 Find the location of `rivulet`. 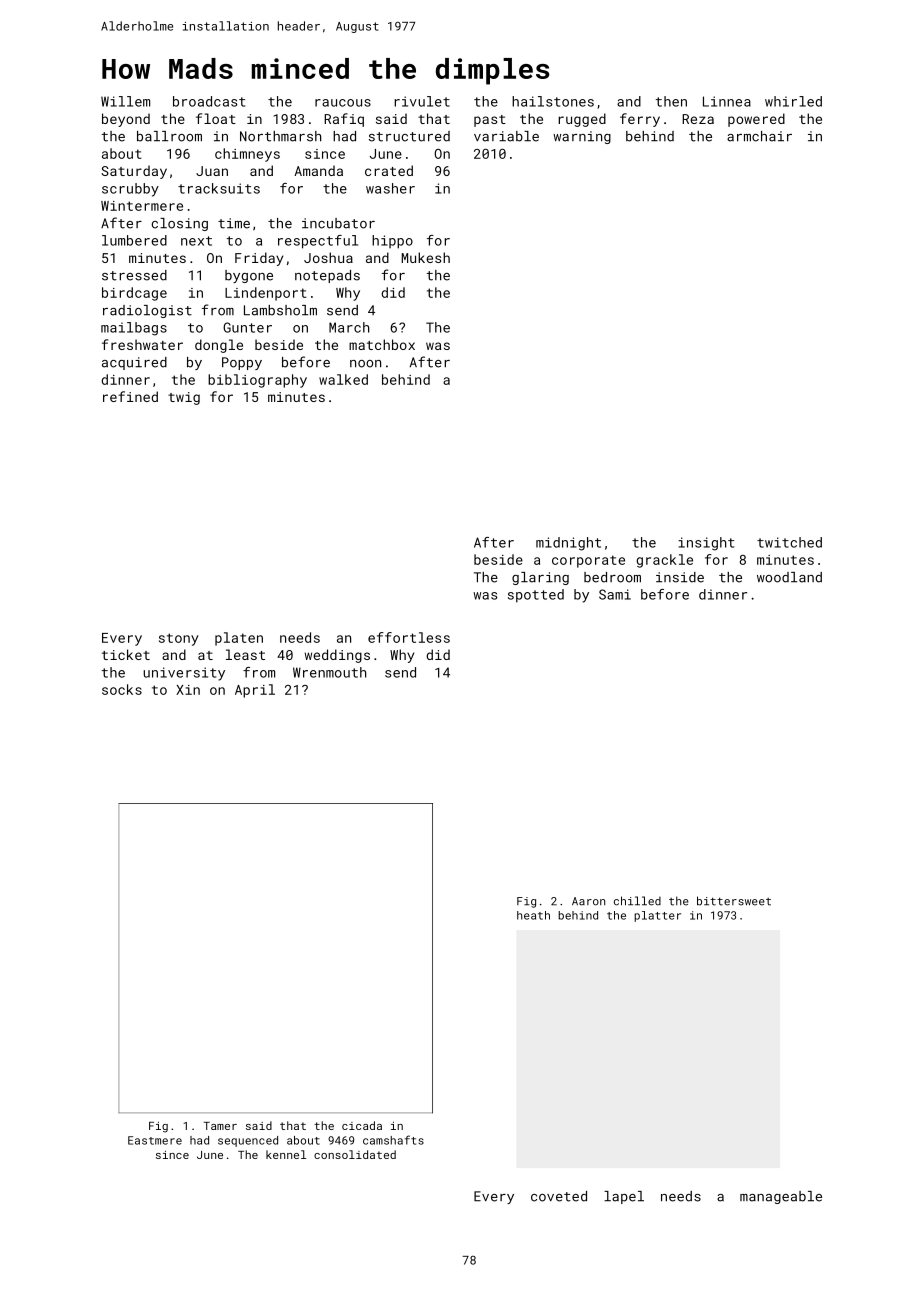

rivulet is located at coordinates (422, 101).
